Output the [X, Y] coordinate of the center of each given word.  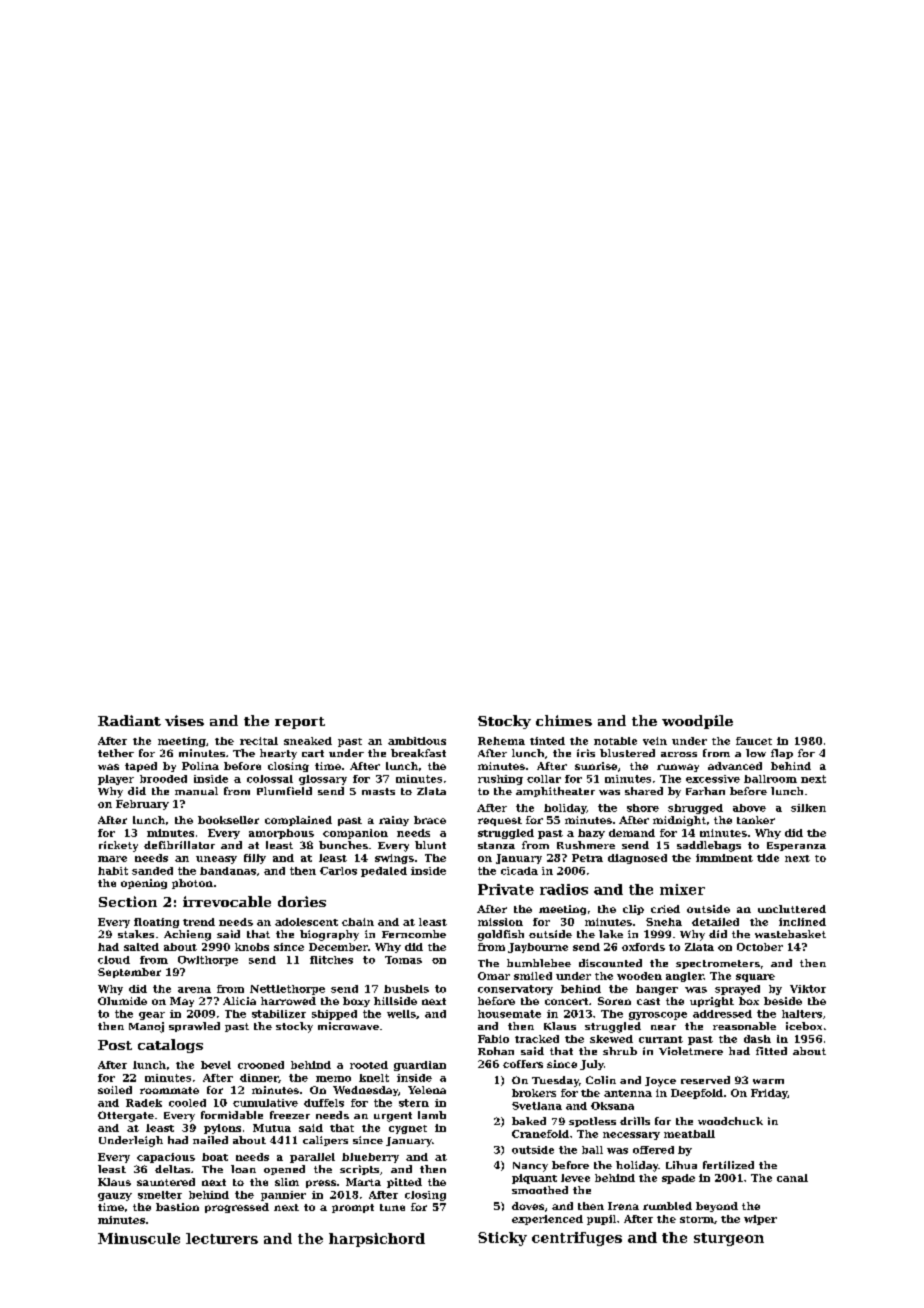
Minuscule [139, 1238]
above [749, 808]
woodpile [697, 722]
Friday [769, 1094]
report [300, 723]
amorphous [281, 834]
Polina [200, 766]
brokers [534, 1093]
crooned [261, 1065]
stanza [496, 845]
